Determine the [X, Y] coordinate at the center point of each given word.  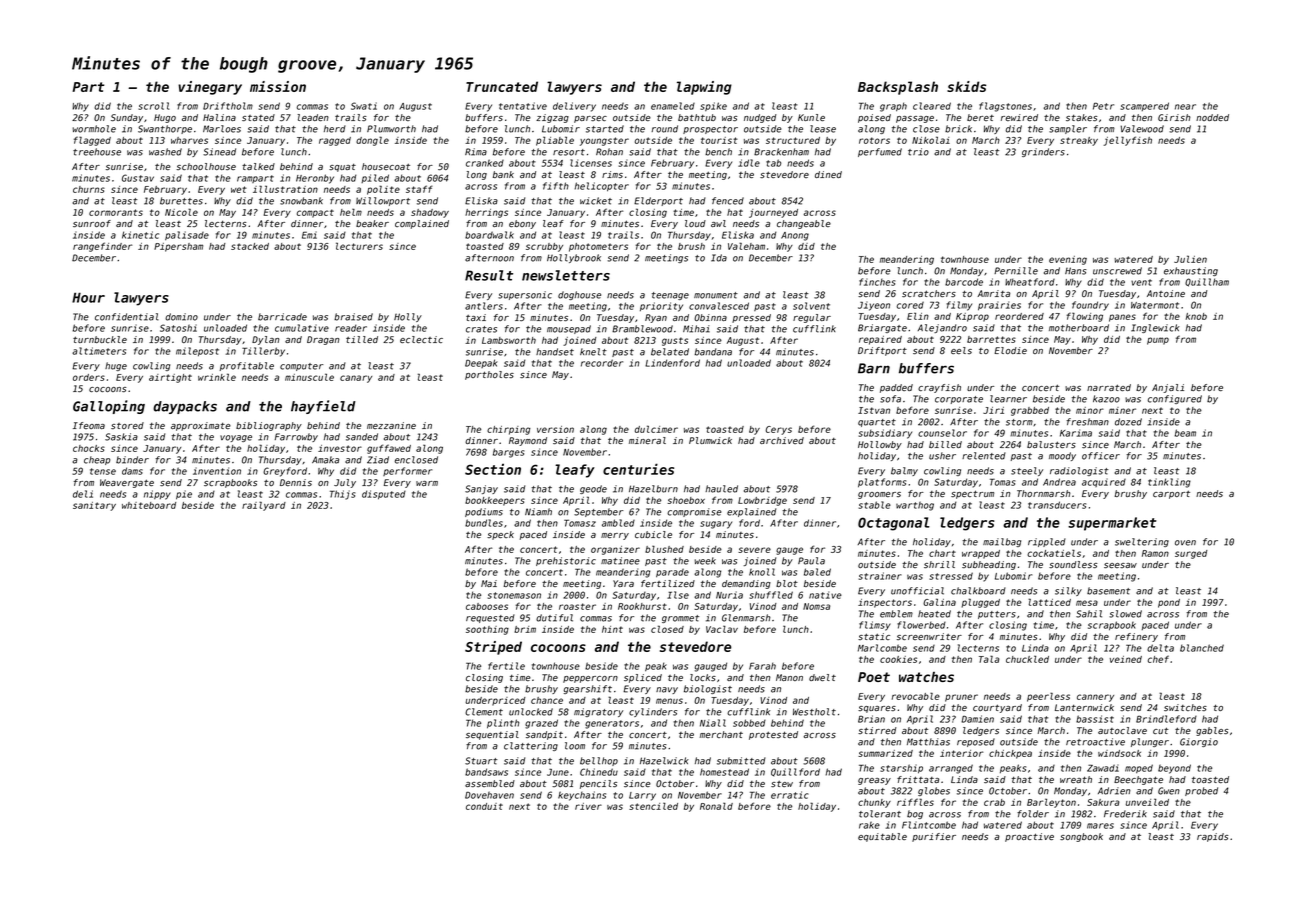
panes [1122, 318]
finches [877, 282]
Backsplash [898, 88]
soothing [487, 630]
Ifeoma [89, 425]
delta [1160, 648]
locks [703, 677]
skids [966, 86]
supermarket [1112, 524]
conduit [484, 806]
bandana [713, 352]
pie [184, 495]
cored [910, 305]
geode [593, 489]
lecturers [359, 246]
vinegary [210, 88]
